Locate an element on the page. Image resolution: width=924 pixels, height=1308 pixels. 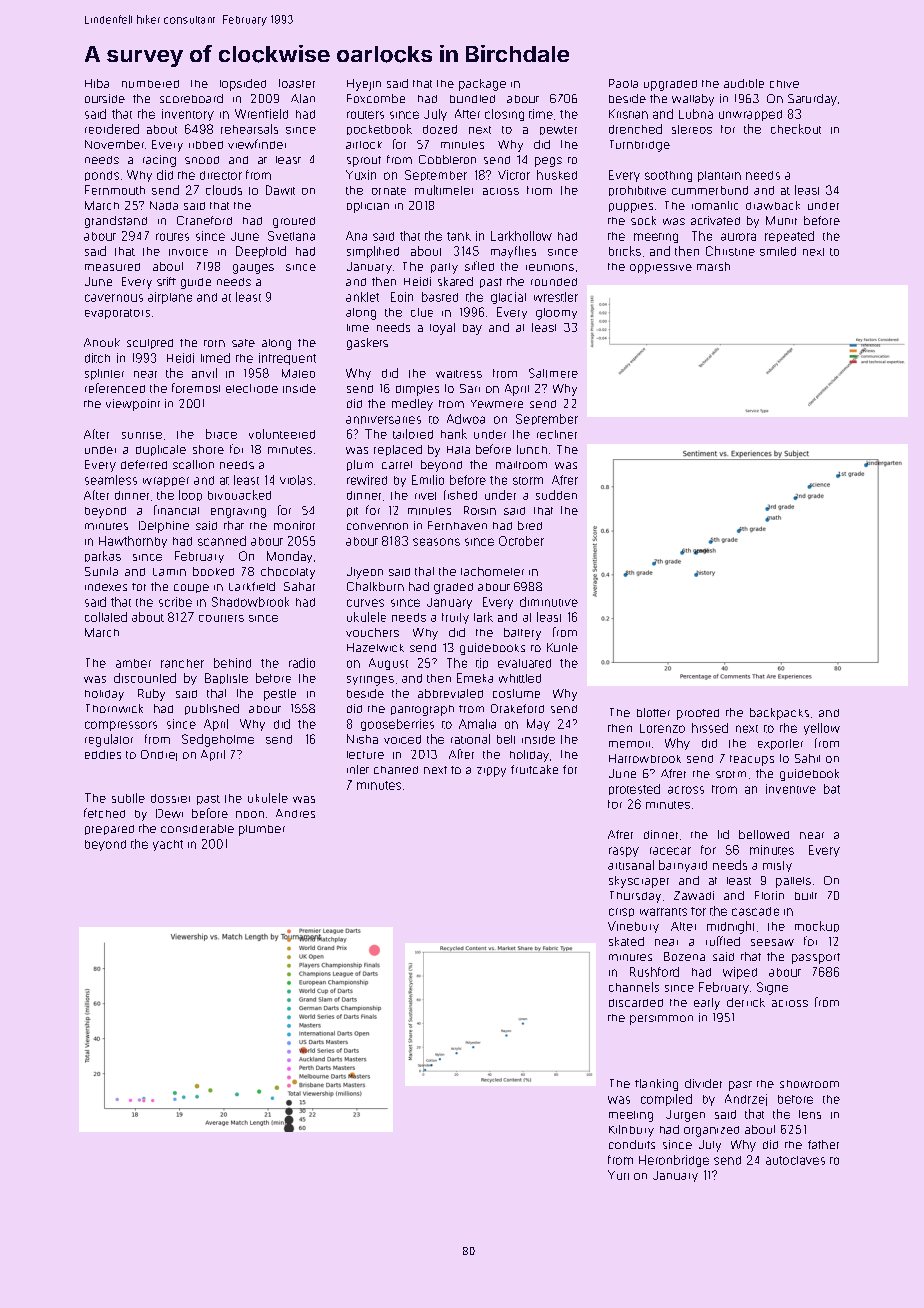
plantain is located at coordinates (719, 176).
